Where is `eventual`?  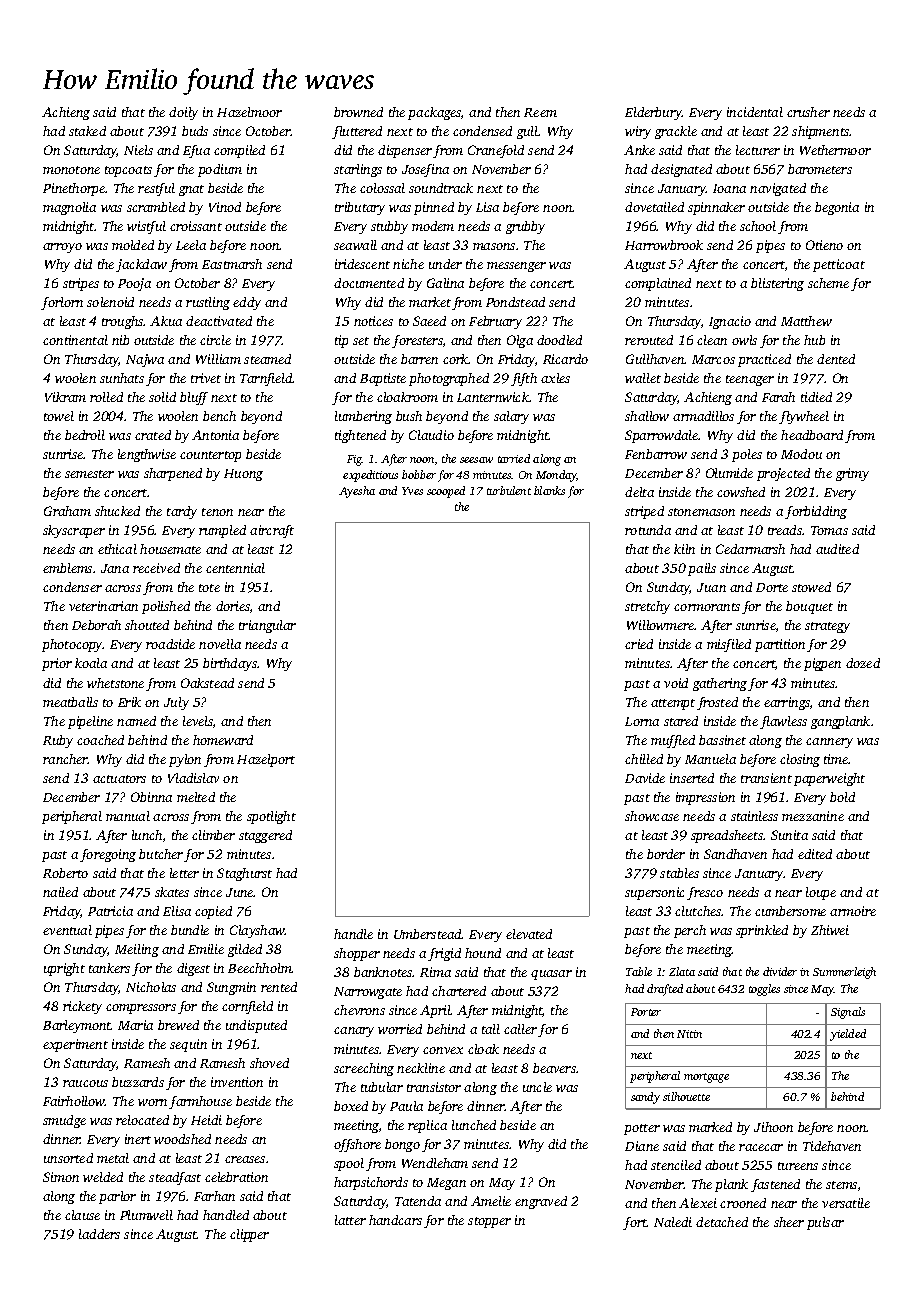
eventual is located at coordinates (67, 930).
